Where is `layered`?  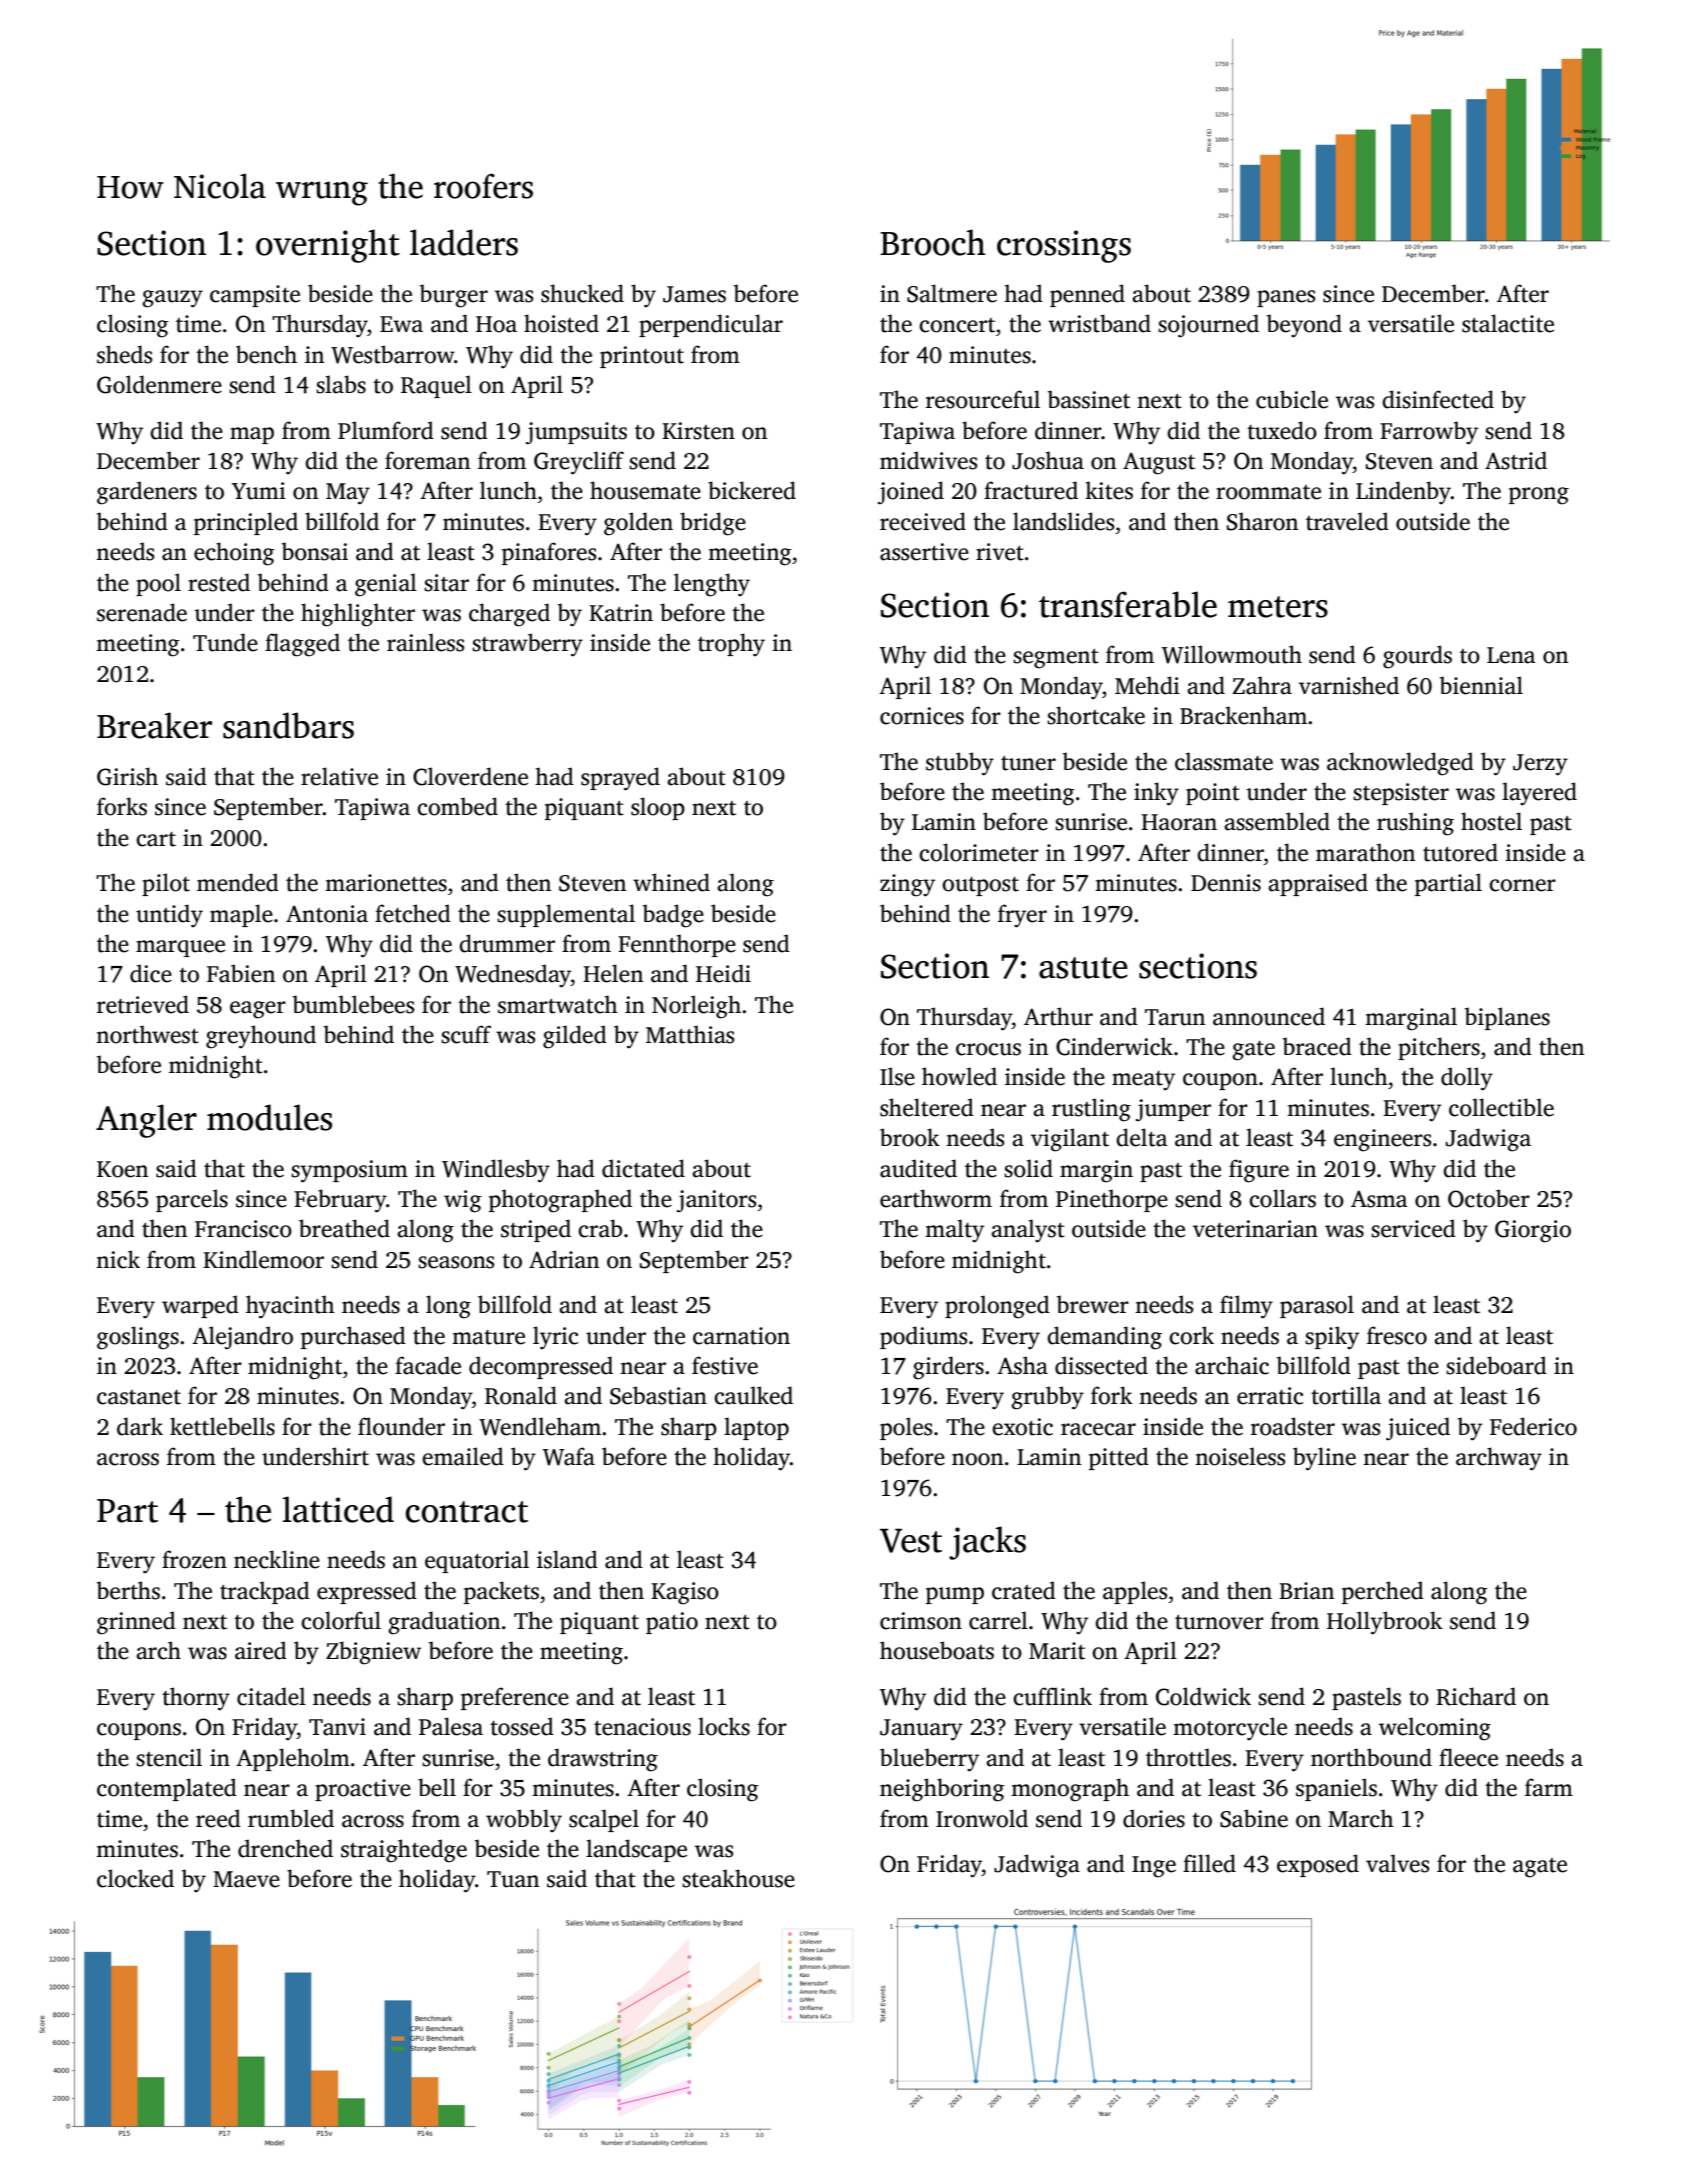 layered is located at coordinates (1539, 794).
